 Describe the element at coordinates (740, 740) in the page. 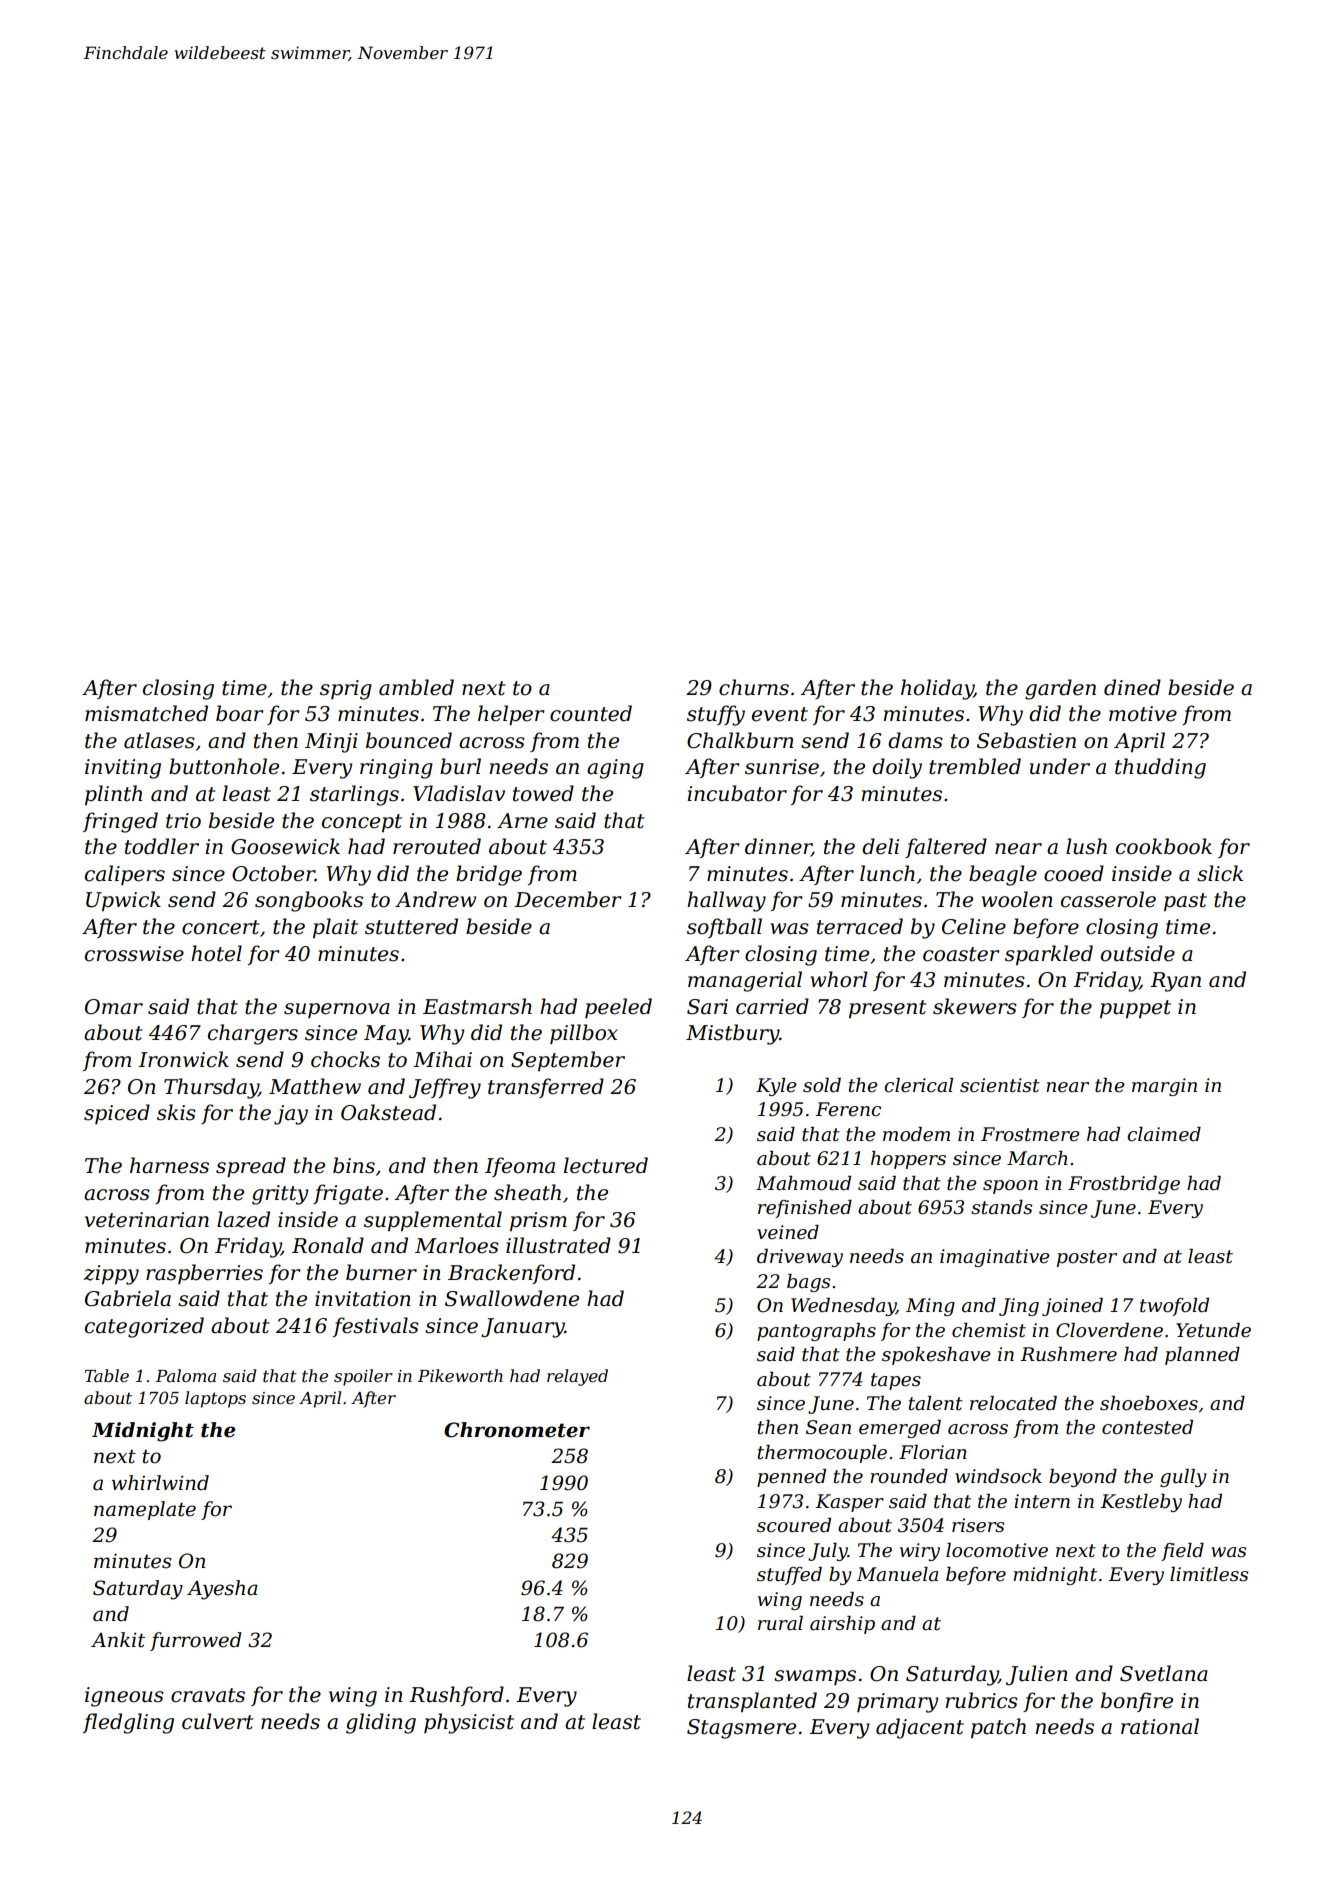

I see `Chalkburn` at that location.
